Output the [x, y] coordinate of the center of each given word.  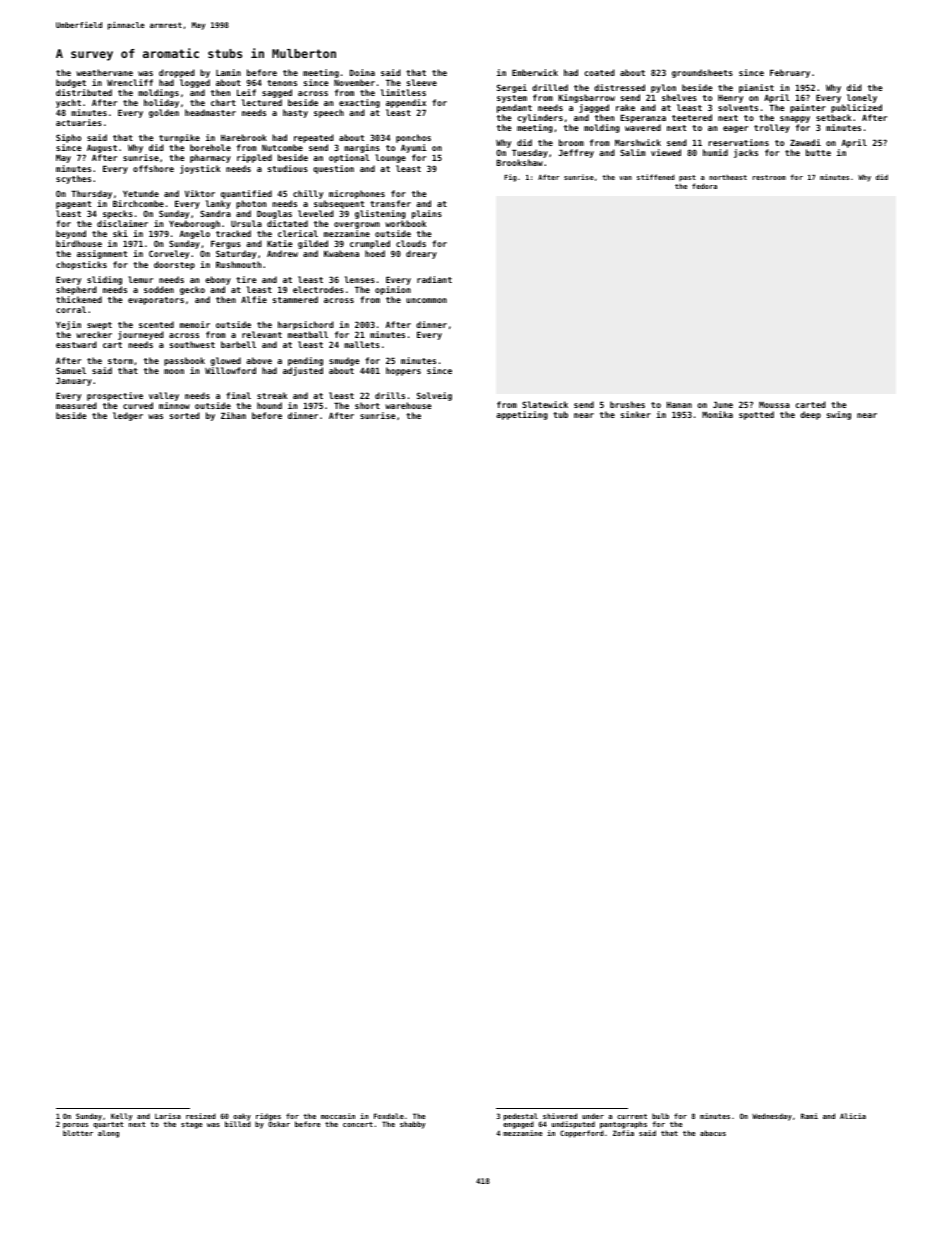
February [790, 73]
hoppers [403, 371]
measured [76, 405]
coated [599, 72]
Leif [246, 92]
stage [191, 1125]
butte [818, 152]
